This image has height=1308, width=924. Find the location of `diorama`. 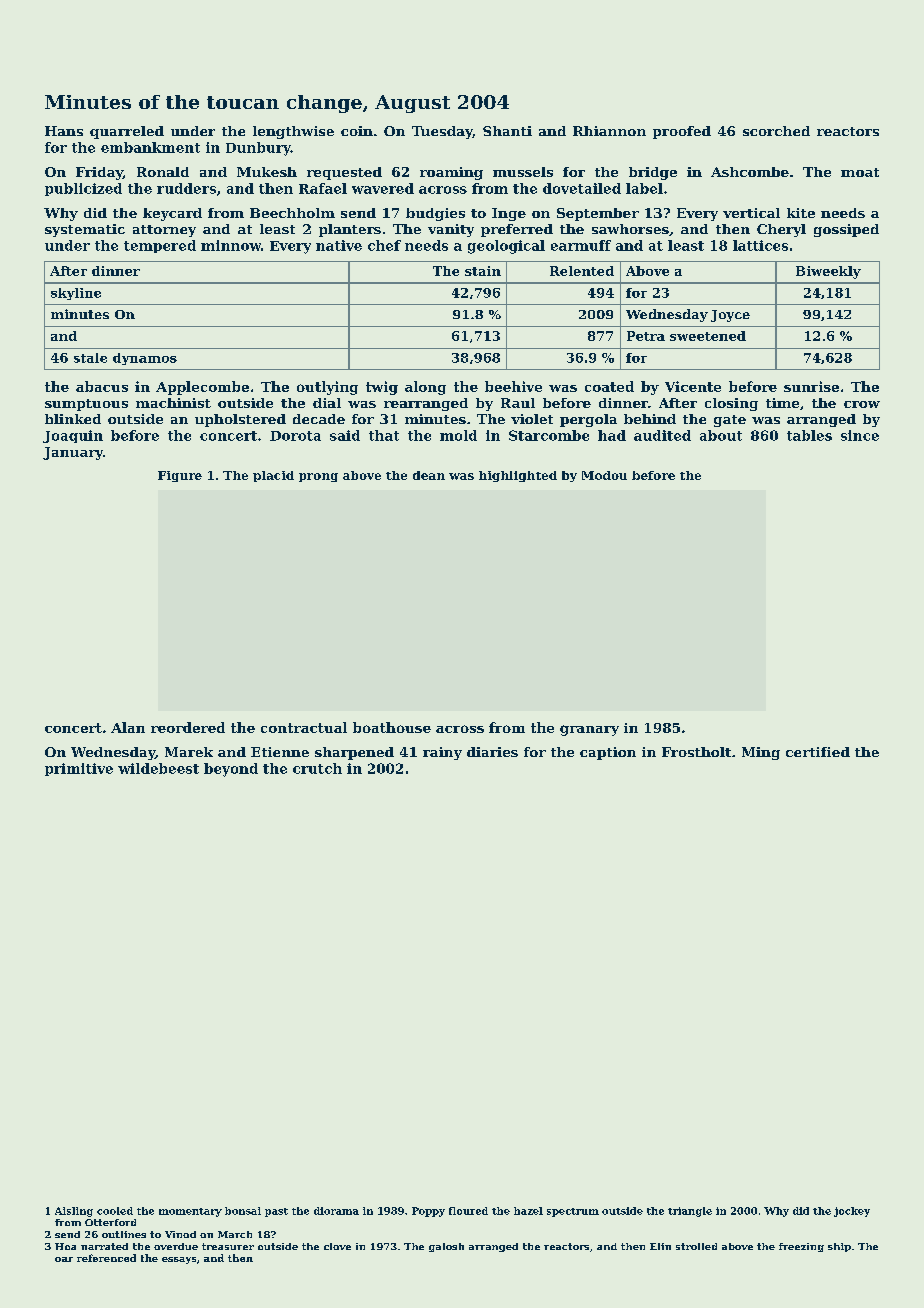

diorama is located at coordinates (336, 1211).
